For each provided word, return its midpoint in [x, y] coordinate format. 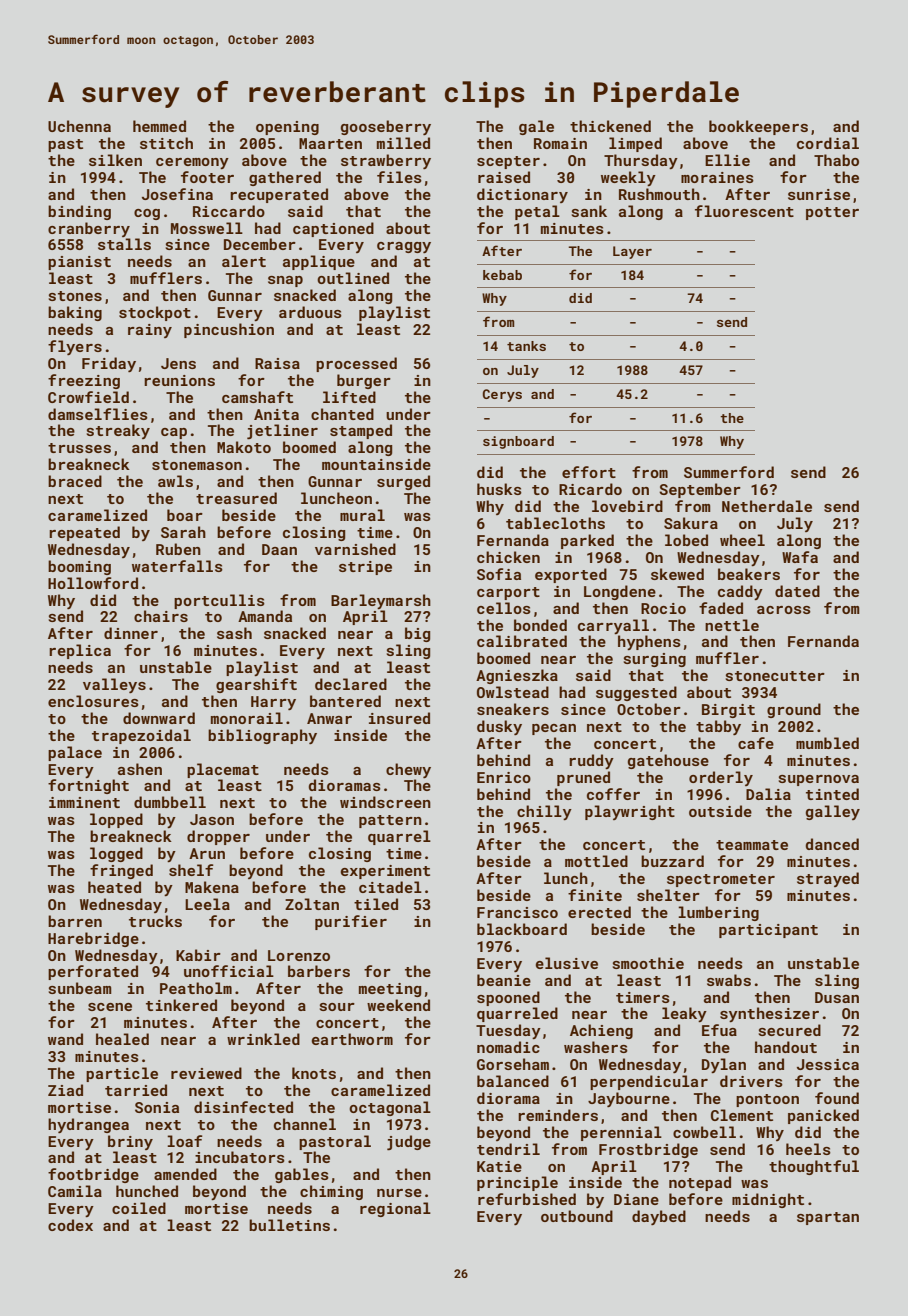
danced [832, 844]
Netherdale [767, 506]
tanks [526, 346]
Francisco [517, 912]
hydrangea [88, 1125]
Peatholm [196, 988]
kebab [502, 275]
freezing [84, 381]
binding [79, 212]
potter [832, 213]
